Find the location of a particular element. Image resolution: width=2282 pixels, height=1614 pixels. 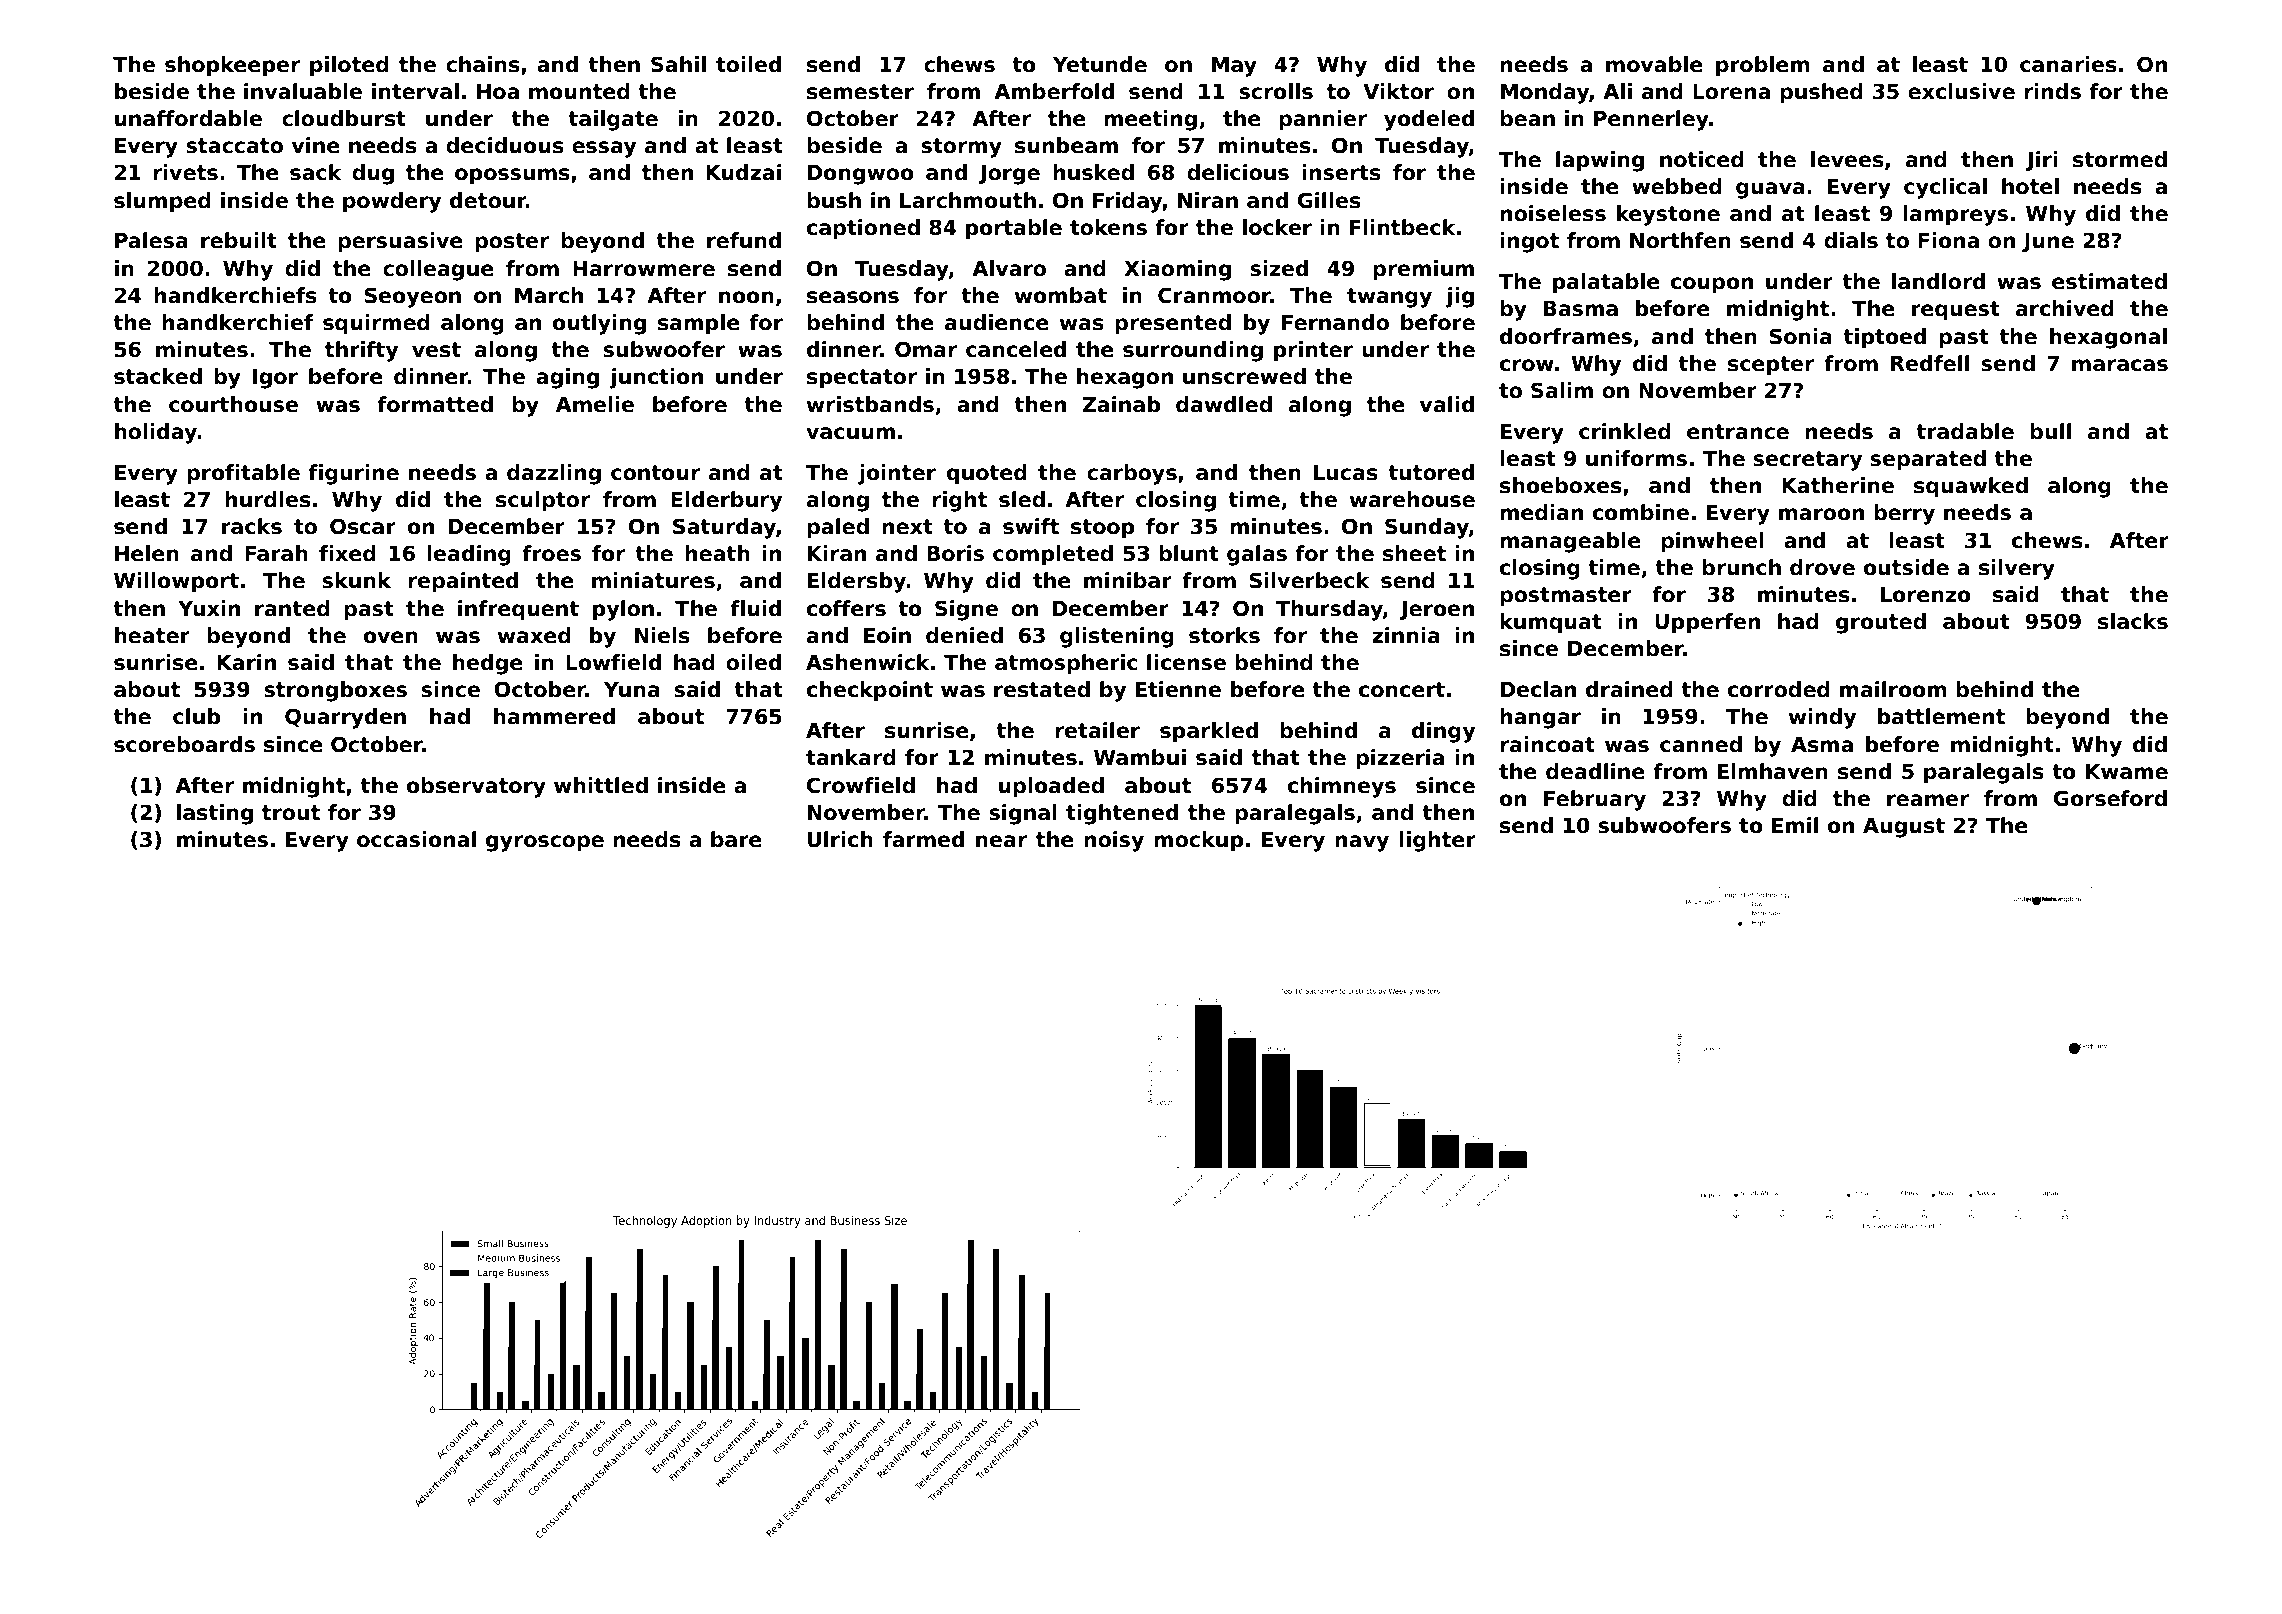

junction is located at coordinates (656, 378).
